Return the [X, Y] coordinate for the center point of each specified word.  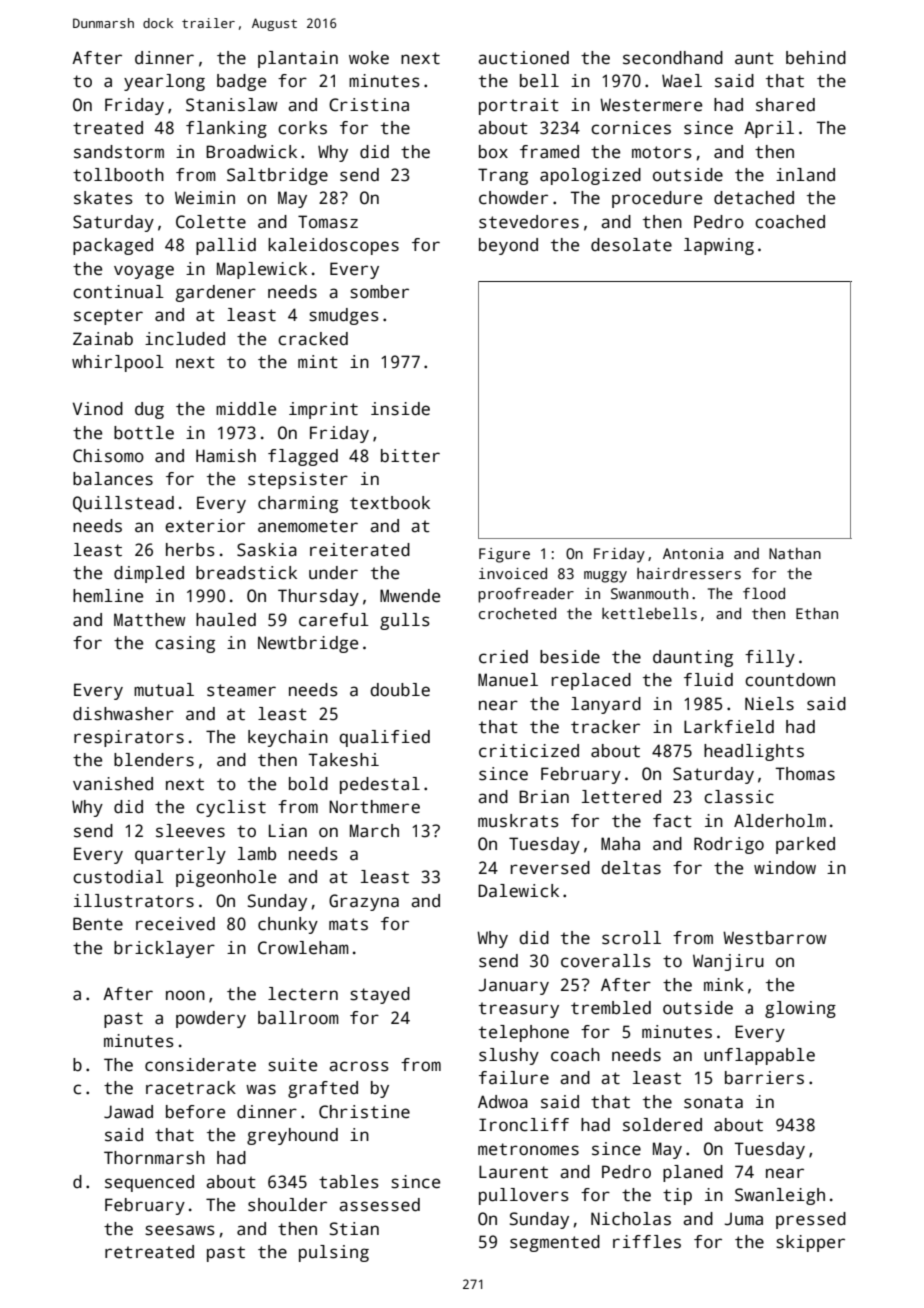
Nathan [795, 553]
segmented [555, 1243]
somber [379, 292]
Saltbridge [277, 176]
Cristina [369, 105]
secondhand [673, 58]
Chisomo [108, 456]
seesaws [180, 1230]
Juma [744, 1219]
